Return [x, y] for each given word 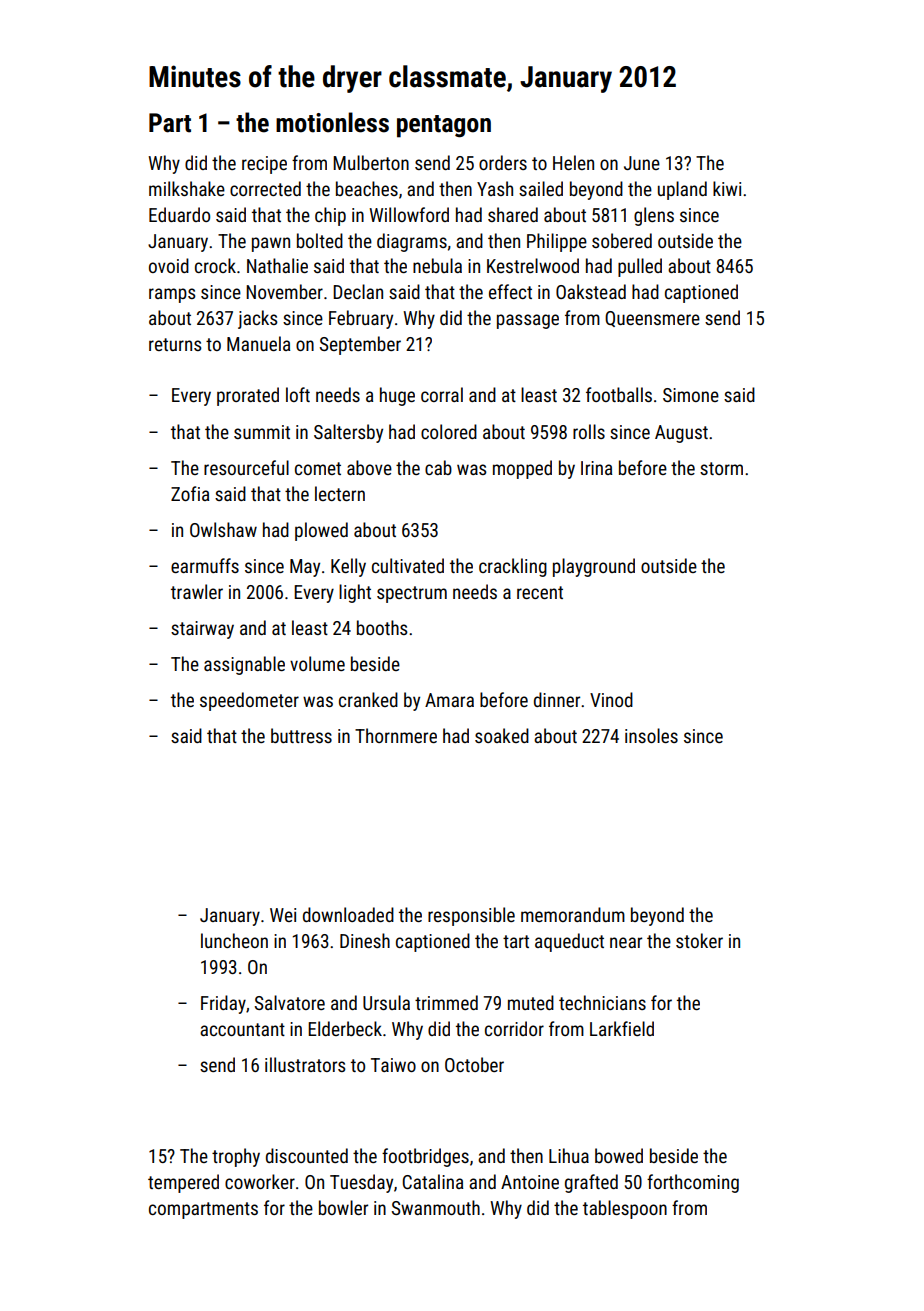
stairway [202, 630]
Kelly [348, 567]
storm [721, 468]
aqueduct [569, 942]
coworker [260, 1181]
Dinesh [365, 940]
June [642, 163]
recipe [264, 165]
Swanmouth [436, 1207]
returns [175, 344]
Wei [283, 915]
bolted [320, 240]
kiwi [727, 188]
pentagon [444, 126]
